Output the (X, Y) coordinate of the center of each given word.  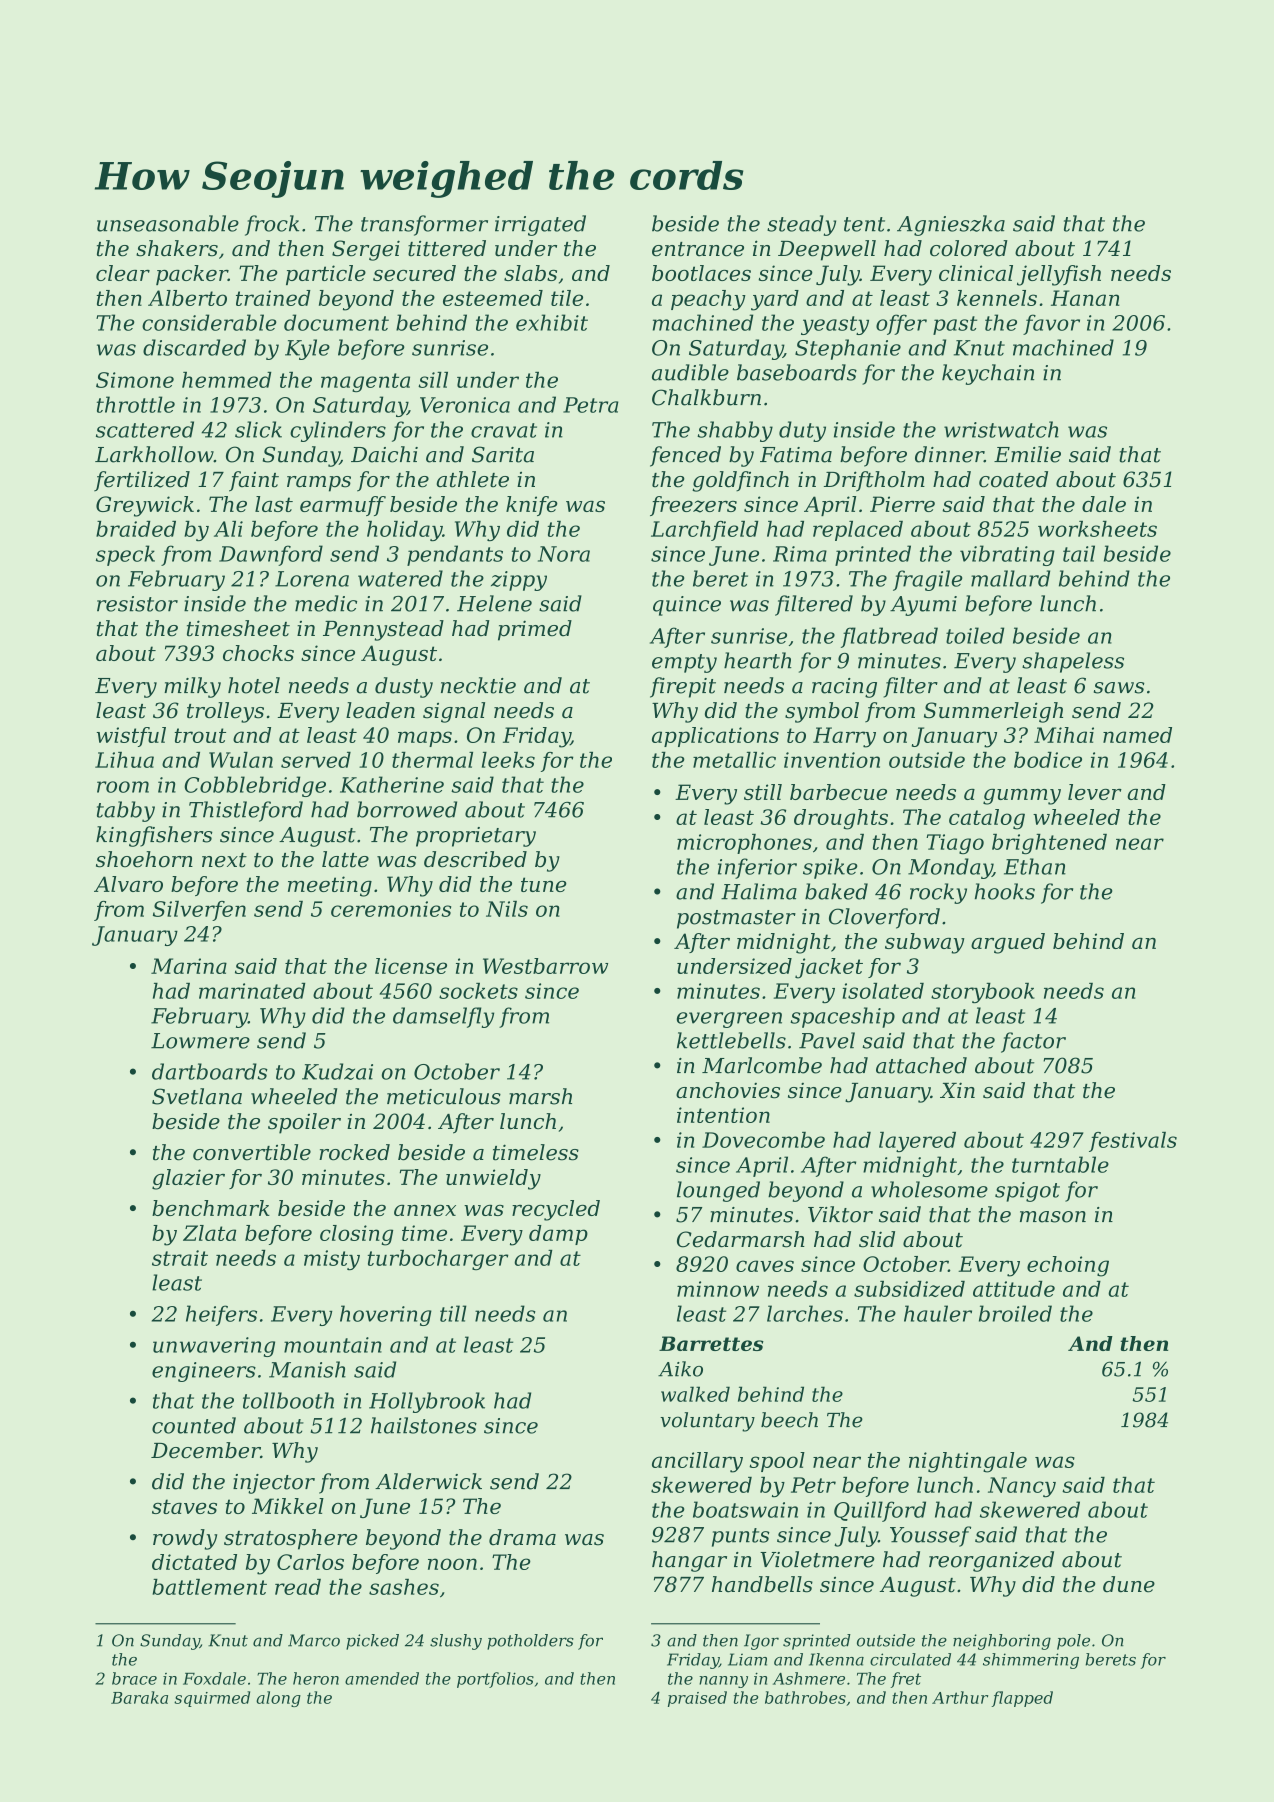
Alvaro (128, 884)
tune (544, 884)
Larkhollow (154, 454)
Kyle (307, 349)
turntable (1060, 1164)
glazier (188, 1179)
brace (134, 1678)
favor (1051, 324)
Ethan (1035, 866)
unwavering (214, 1347)
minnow (718, 1289)
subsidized (909, 1289)
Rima (800, 554)
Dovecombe (763, 1140)
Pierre (902, 504)
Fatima (796, 455)
